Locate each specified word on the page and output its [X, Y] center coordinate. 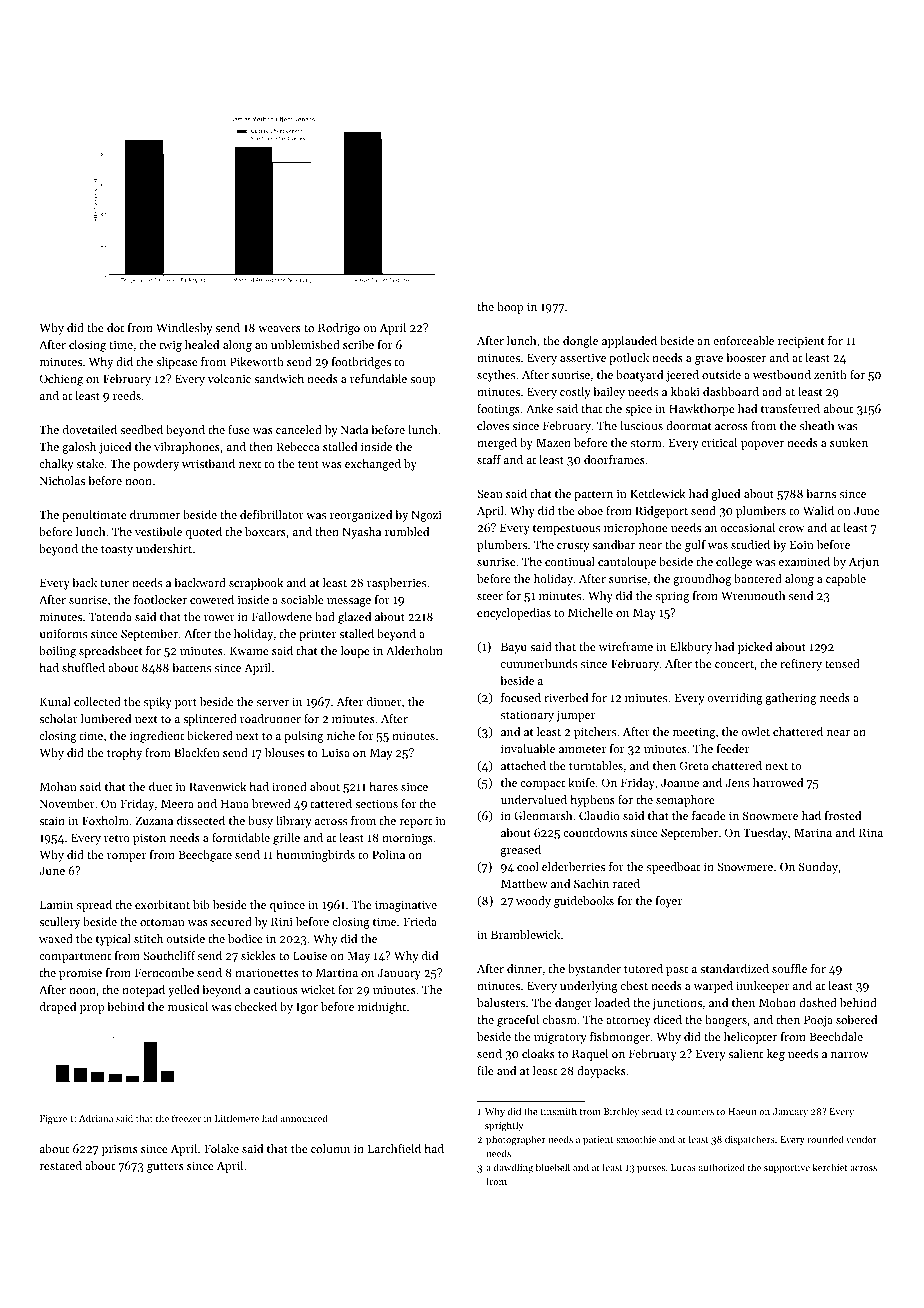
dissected [201, 820]
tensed [842, 663]
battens [191, 667]
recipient [801, 342]
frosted [843, 815]
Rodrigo [339, 329]
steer [490, 596]
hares [383, 786]
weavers [279, 329]
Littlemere [237, 1118]
